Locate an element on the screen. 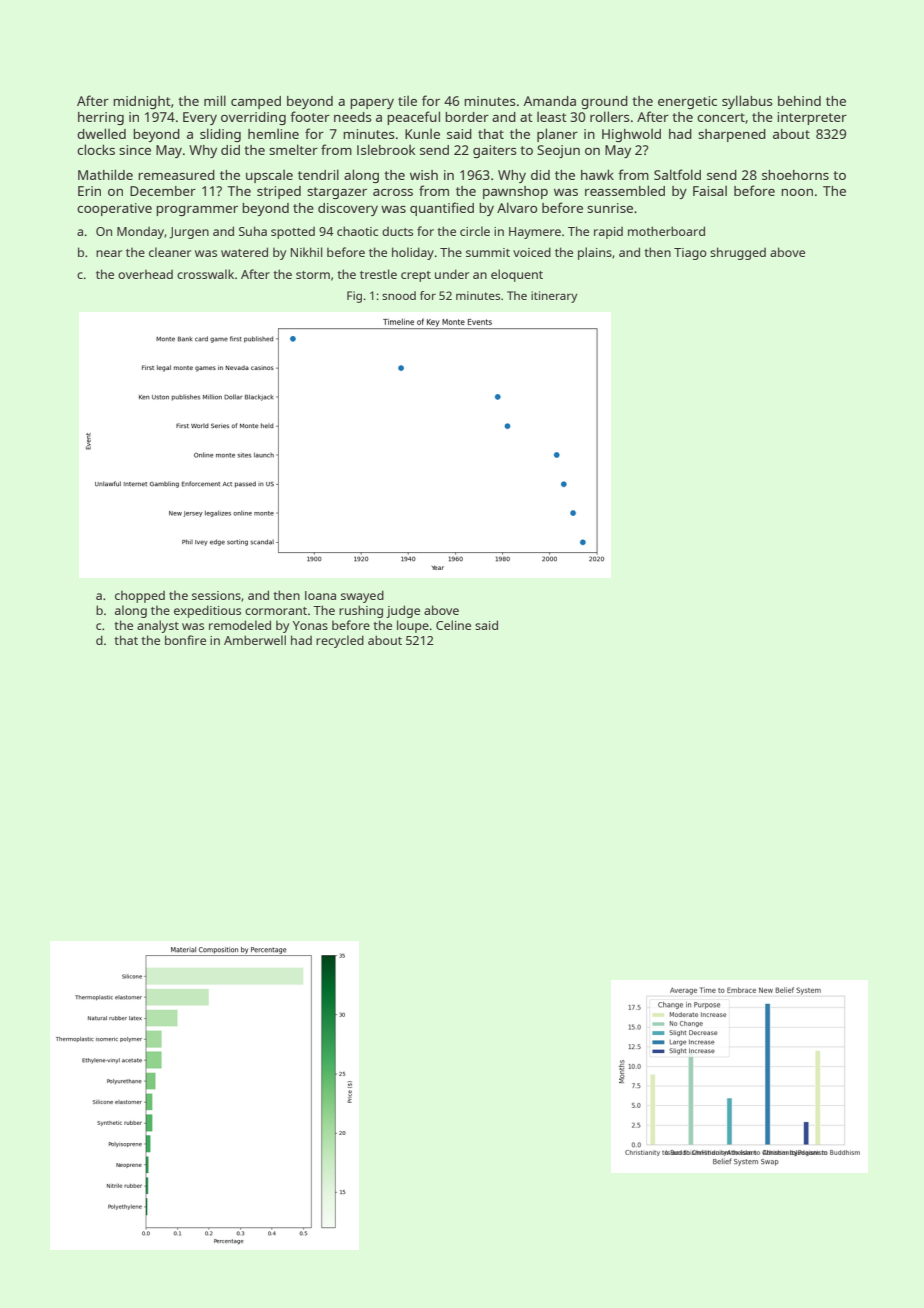  papery is located at coordinates (372, 104).
